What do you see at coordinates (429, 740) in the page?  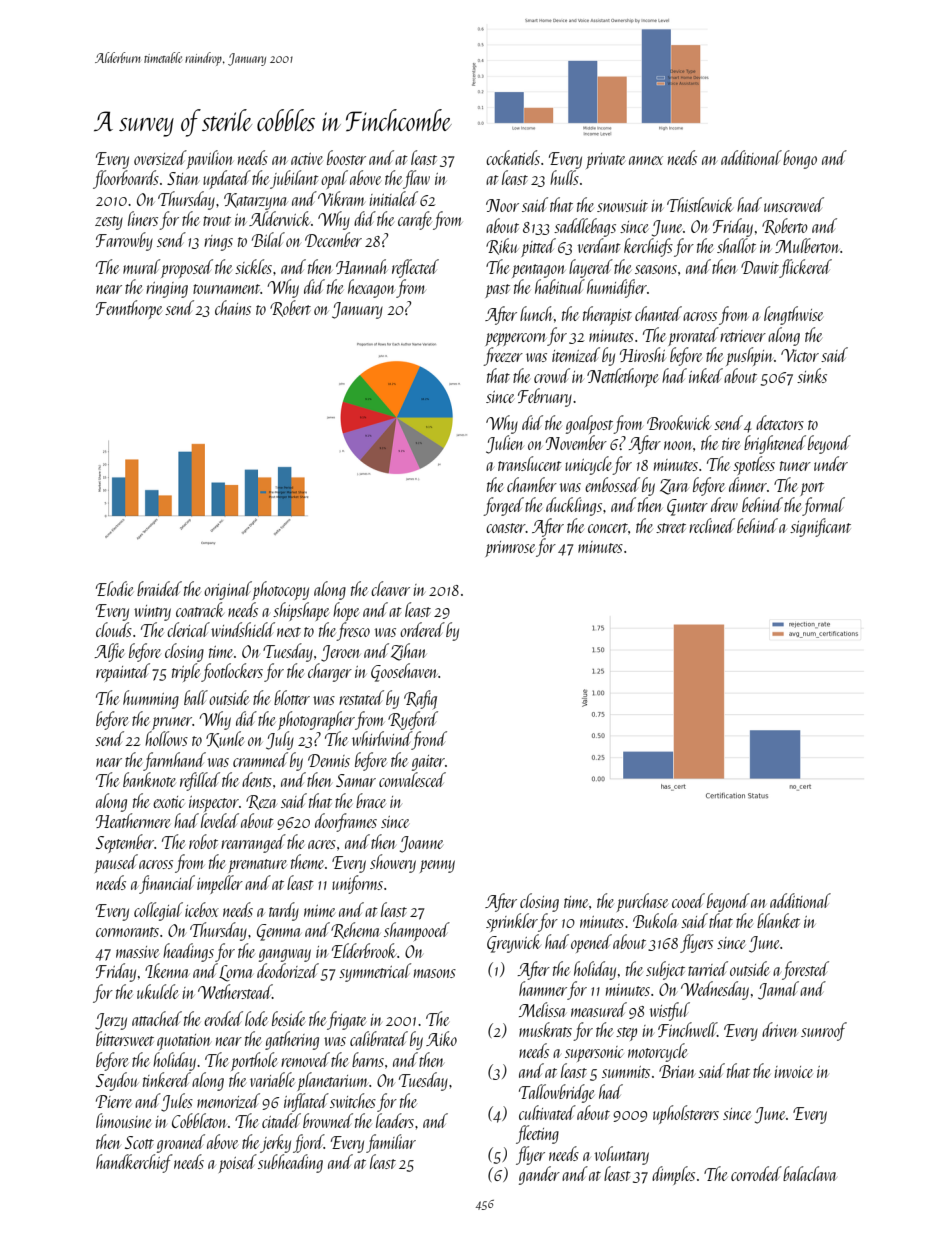 I see `frond` at bounding box center [429, 740].
